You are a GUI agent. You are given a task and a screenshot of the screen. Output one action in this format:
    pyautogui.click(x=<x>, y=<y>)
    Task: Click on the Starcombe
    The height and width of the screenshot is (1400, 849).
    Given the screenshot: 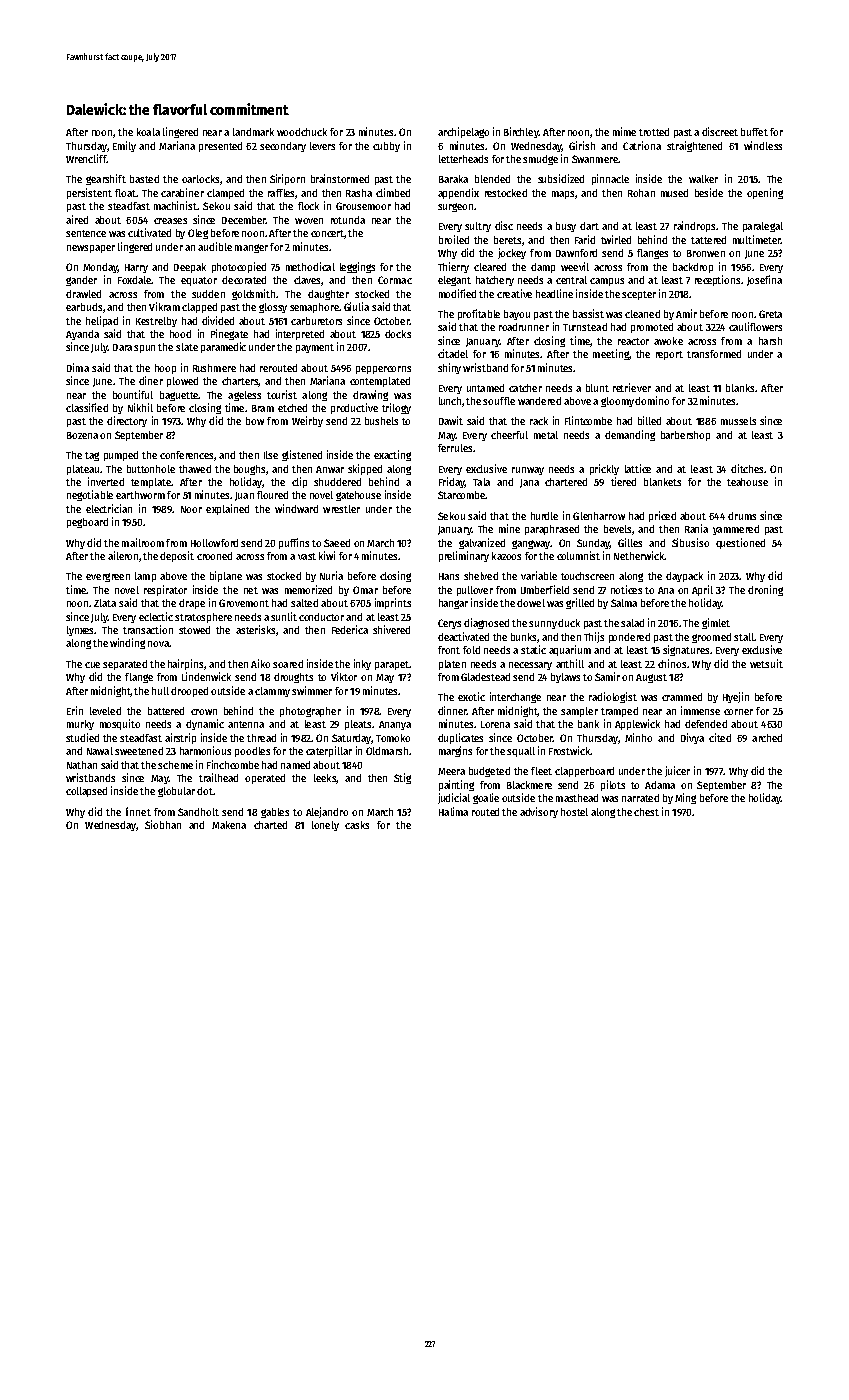 What is the action you would take?
    pyautogui.click(x=461, y=495)
